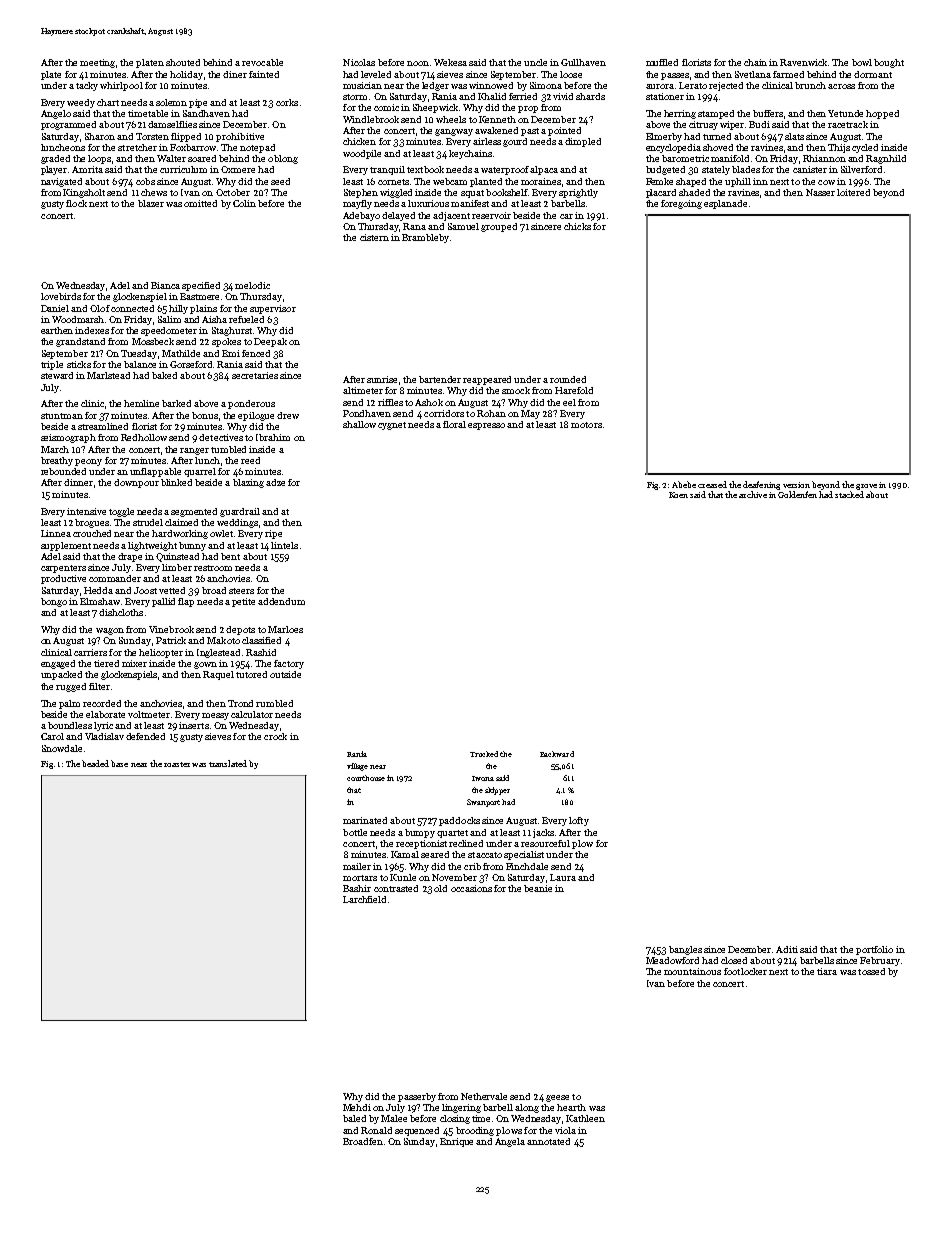 The width and height of the image is (952, 1233). What do you see at coordinates (417, 1097) in the image?
I see `passerby` at bounding box center [417, 1097].
